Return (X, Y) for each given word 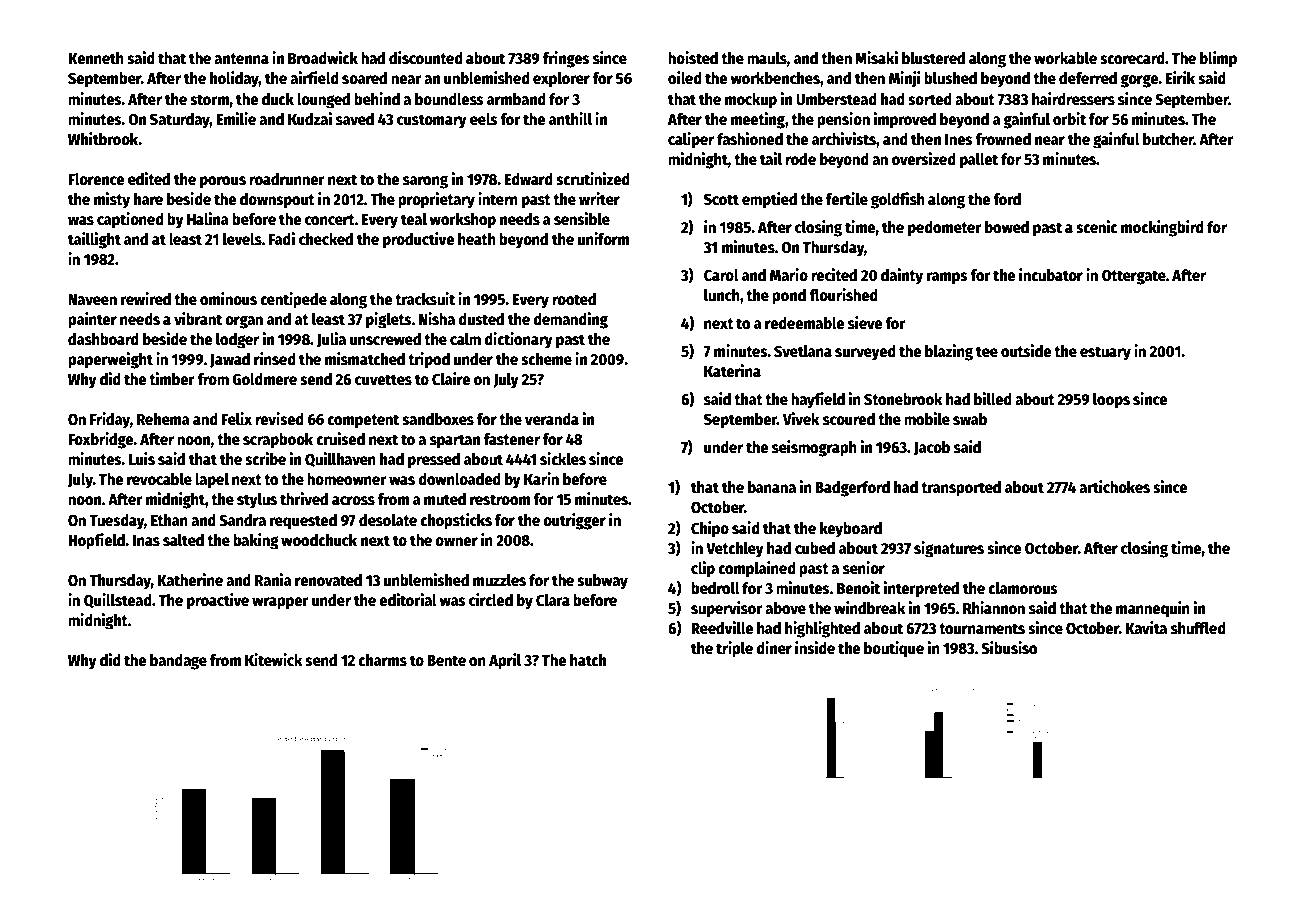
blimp (1218, 59)
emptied (769, 200)
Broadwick (323, 57)
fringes (566, 59)
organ (244, 322)
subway (602, 582)
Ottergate (1134, 277)
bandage (178, 662)
